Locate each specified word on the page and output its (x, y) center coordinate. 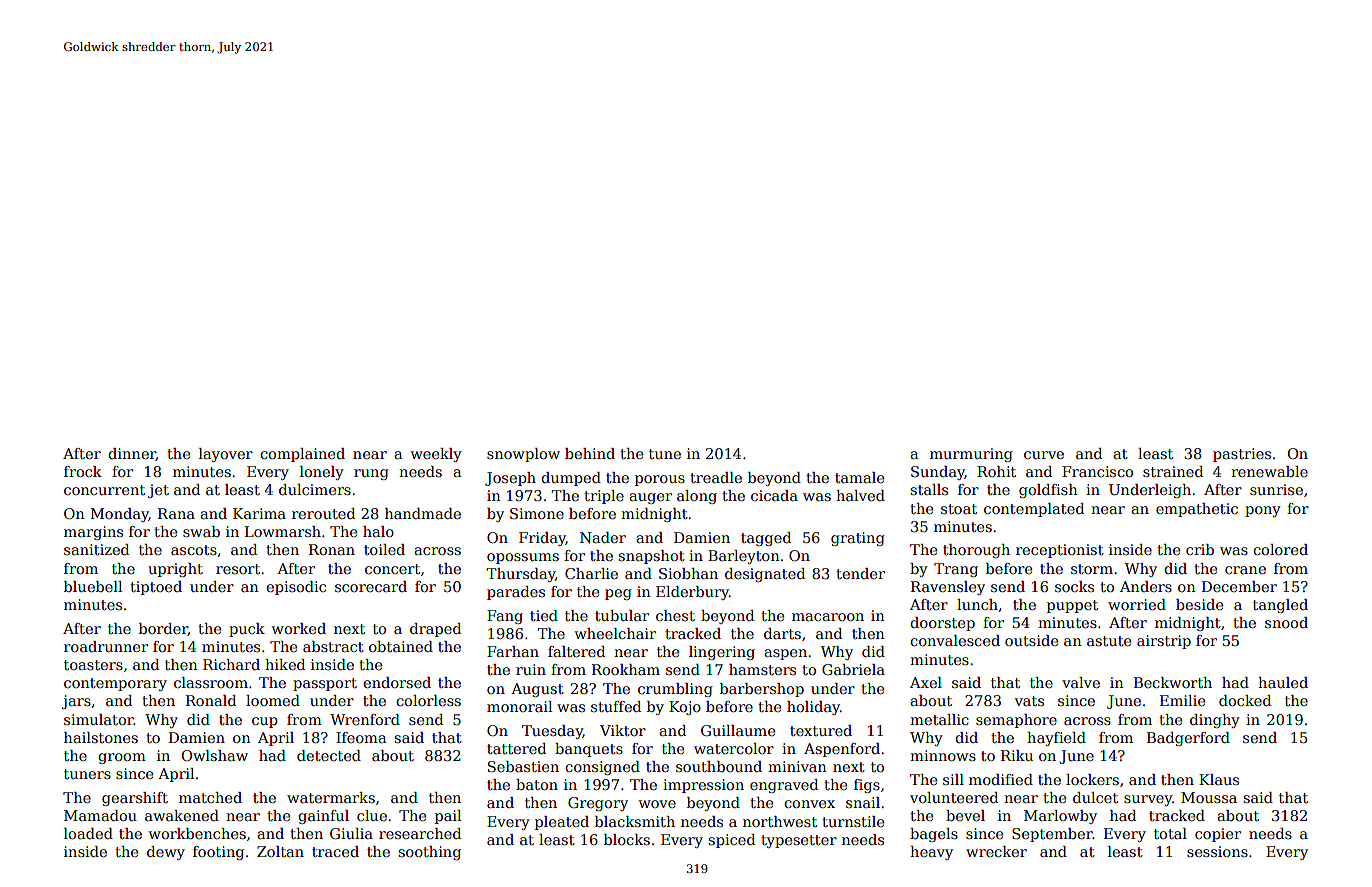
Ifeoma (361, 737)
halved (860, 495)
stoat (959, 509)
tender (860, 573)
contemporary (115, 684)
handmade (423, 513)
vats (1029, 701)
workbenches (197, 833)
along (697, 497)
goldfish (1048, 491)
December (1239, 586)
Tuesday (552, 732)
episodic (296, 588)
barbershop (762, 690)
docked (1245, 700)
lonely (322, 473)
